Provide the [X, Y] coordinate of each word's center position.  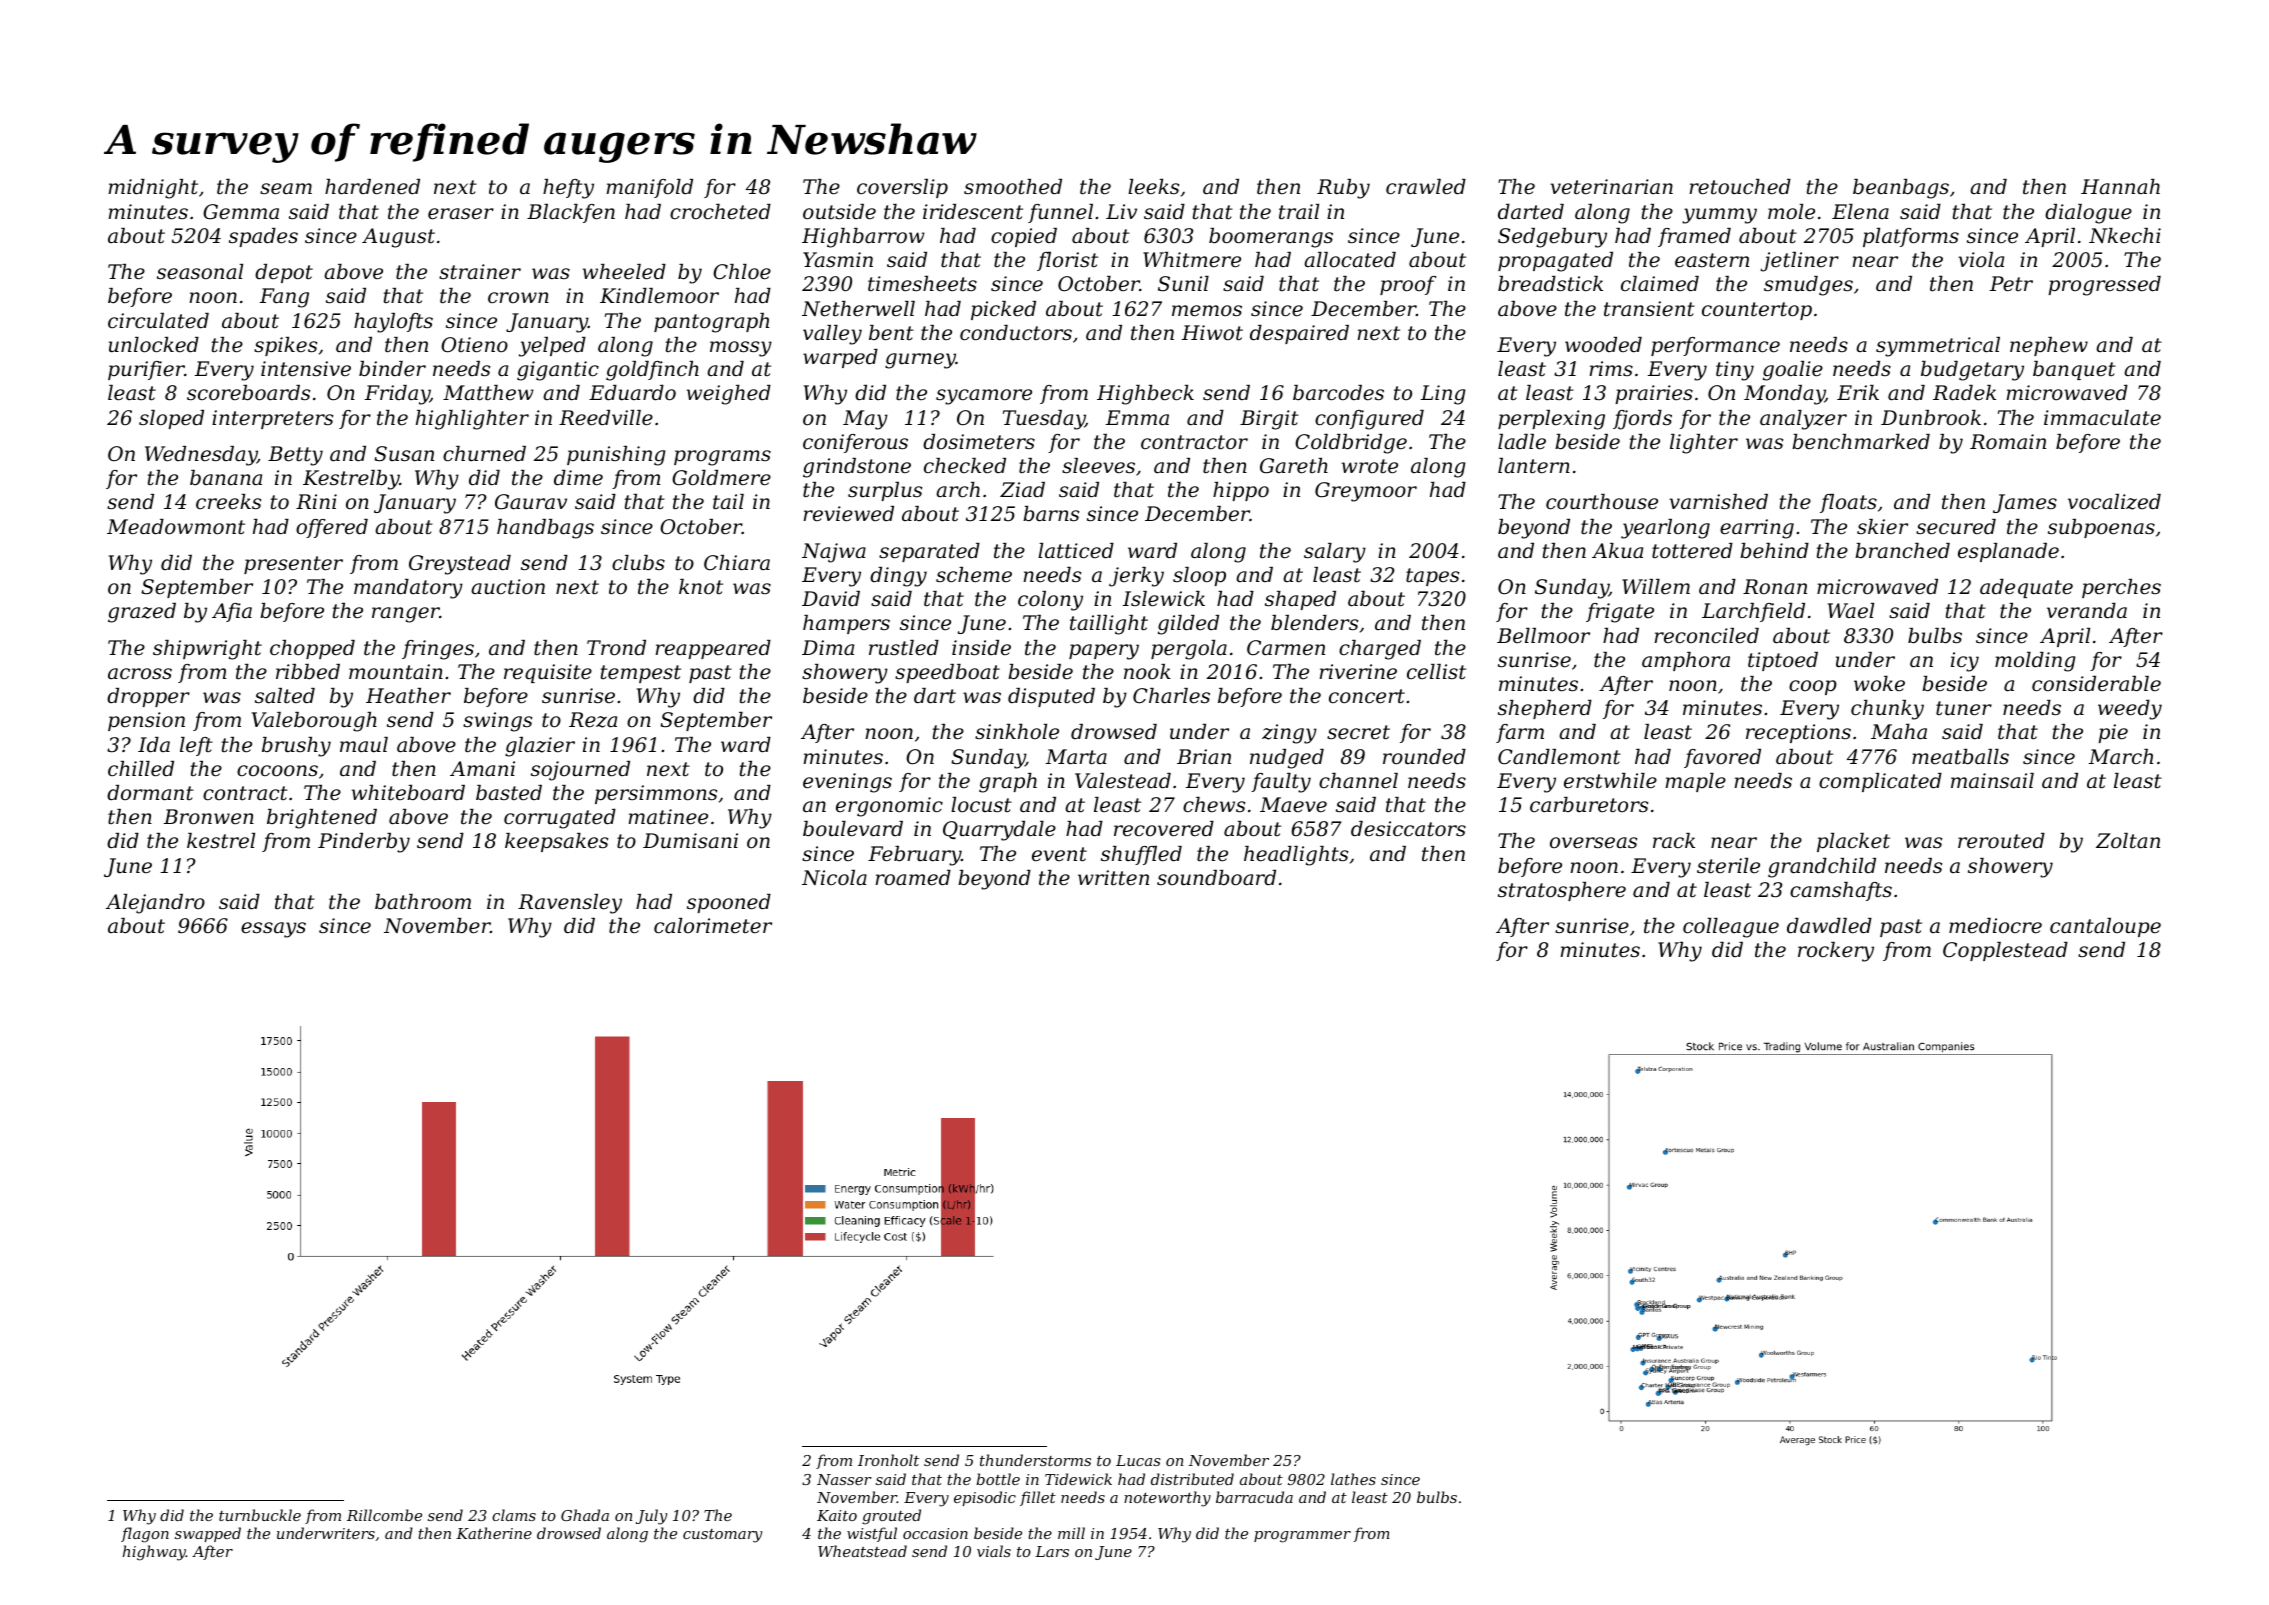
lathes [1353, 1479]
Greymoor [1366, 492]
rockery [1836, 952]
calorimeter [713, 926]
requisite [548, 673]
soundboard [1216, 878]
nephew [2049, 346]
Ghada [585, 1515]
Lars [1052, 1551]
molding [2035, 662]
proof [1408, 285]
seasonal [200, 272]
